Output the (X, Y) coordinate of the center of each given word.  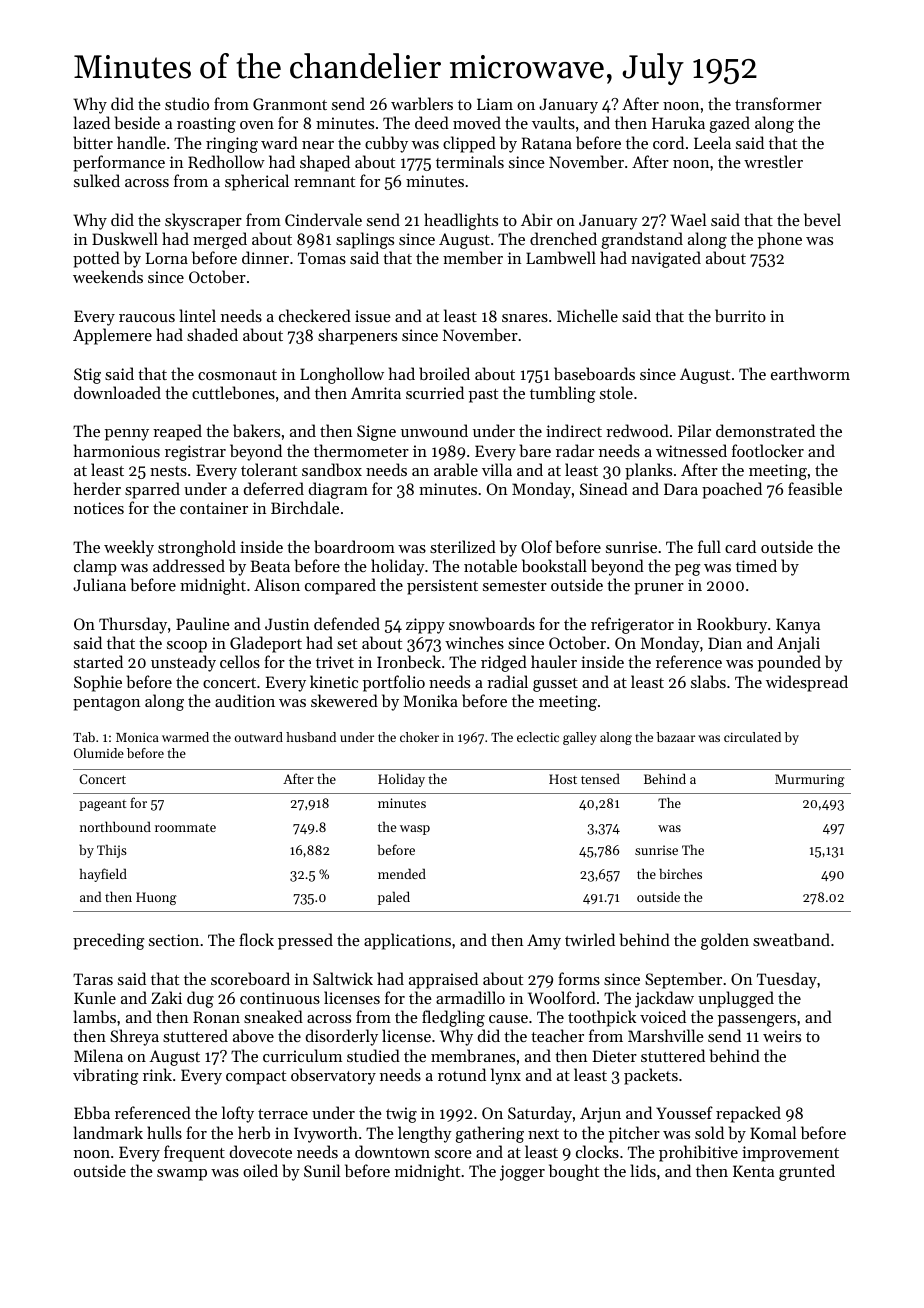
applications (407, 941)
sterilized (463, 546)
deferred (274, 488)
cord (668, 142)
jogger (522, 1173)
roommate (185, 828)
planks (648, 471)
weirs (782, 1036)
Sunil (322, 1170)
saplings (365, 240)
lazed (91, 122)
